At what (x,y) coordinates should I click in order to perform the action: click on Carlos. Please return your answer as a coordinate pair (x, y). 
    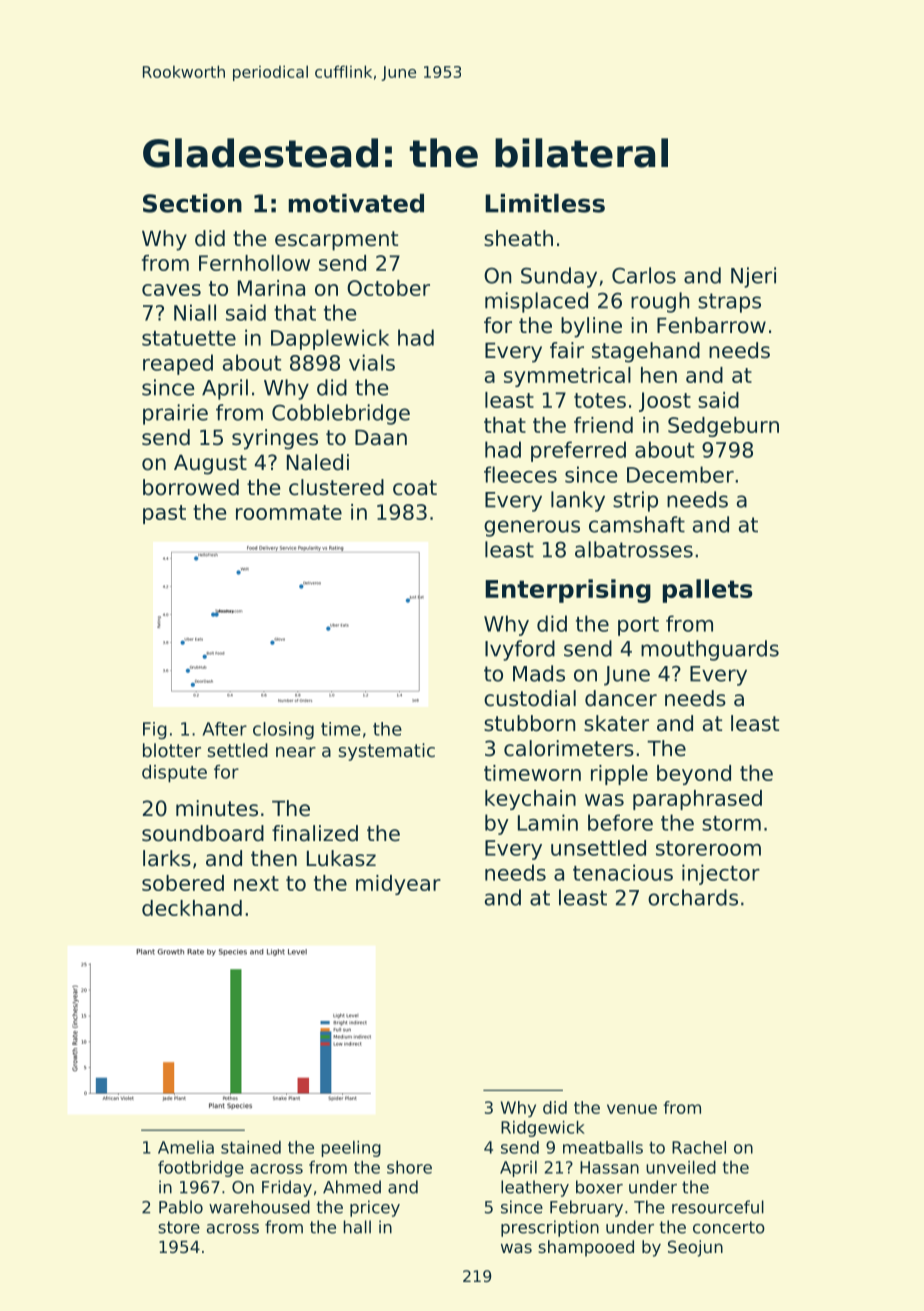
    Looking at the image, I should click on (644, 275).
